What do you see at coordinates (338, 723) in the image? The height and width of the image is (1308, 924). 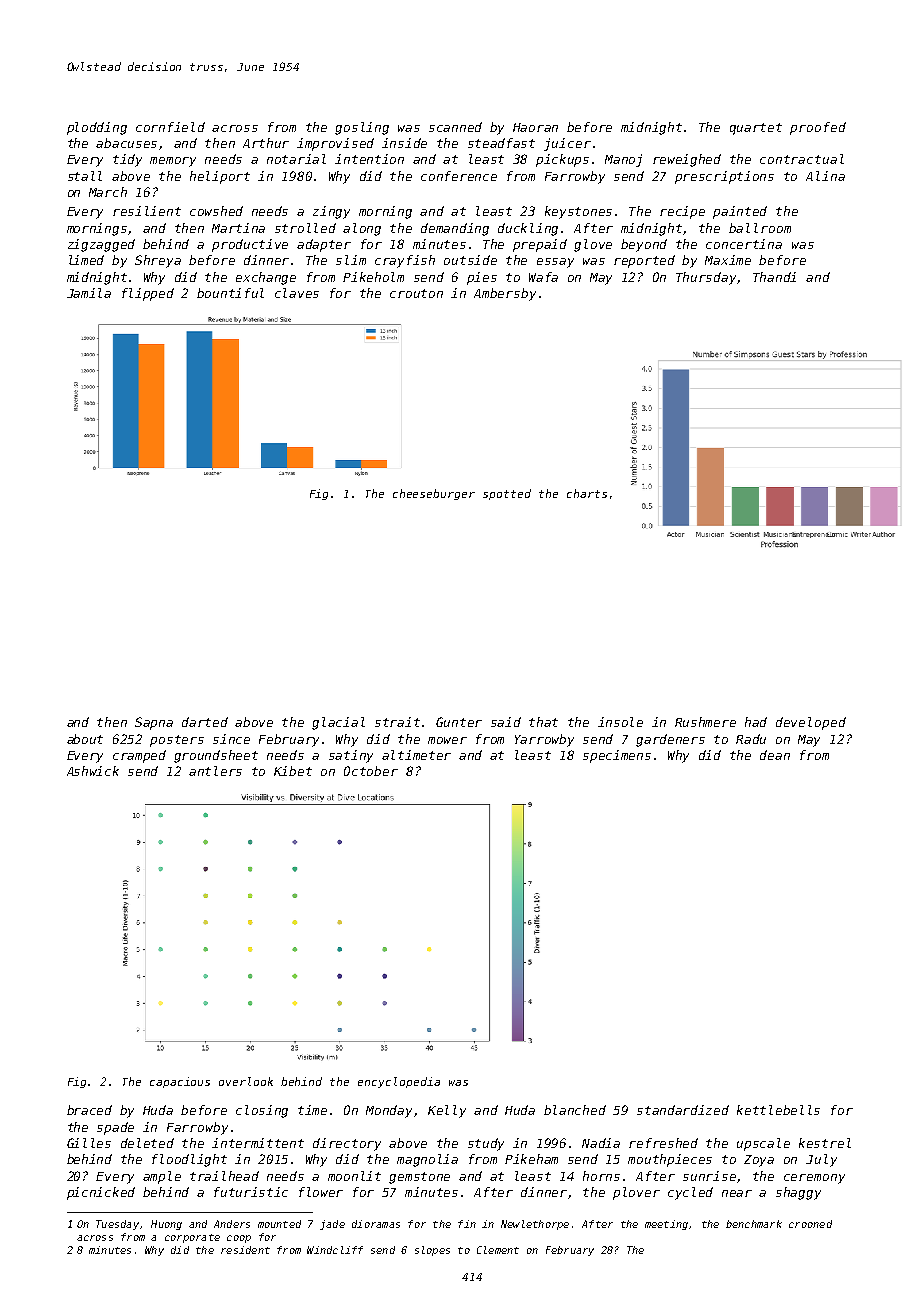 I see `glacial` at bounding box center [338, 723].
